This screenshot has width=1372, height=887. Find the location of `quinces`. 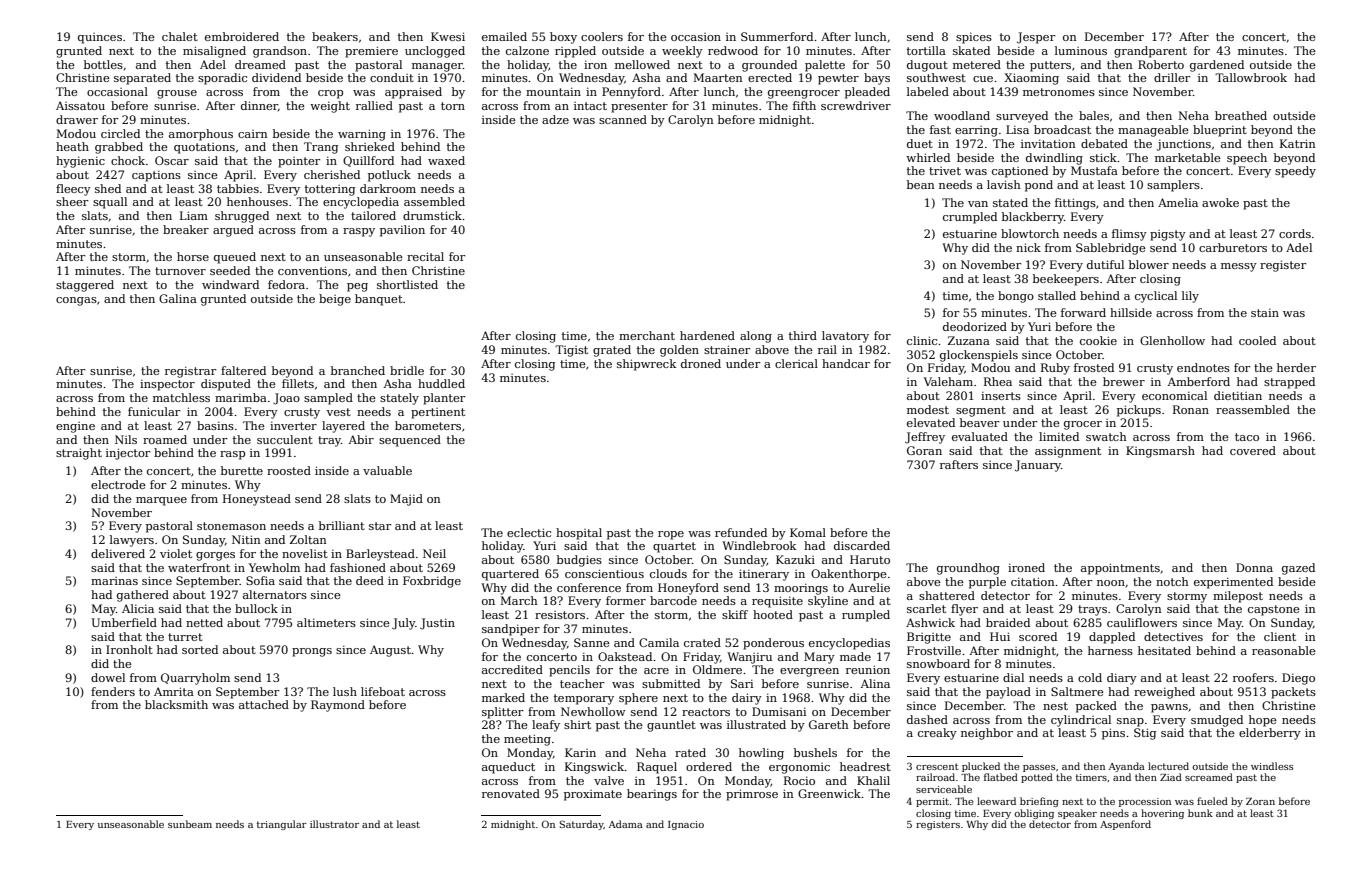

quinces is located at coordinates (100, 38).
